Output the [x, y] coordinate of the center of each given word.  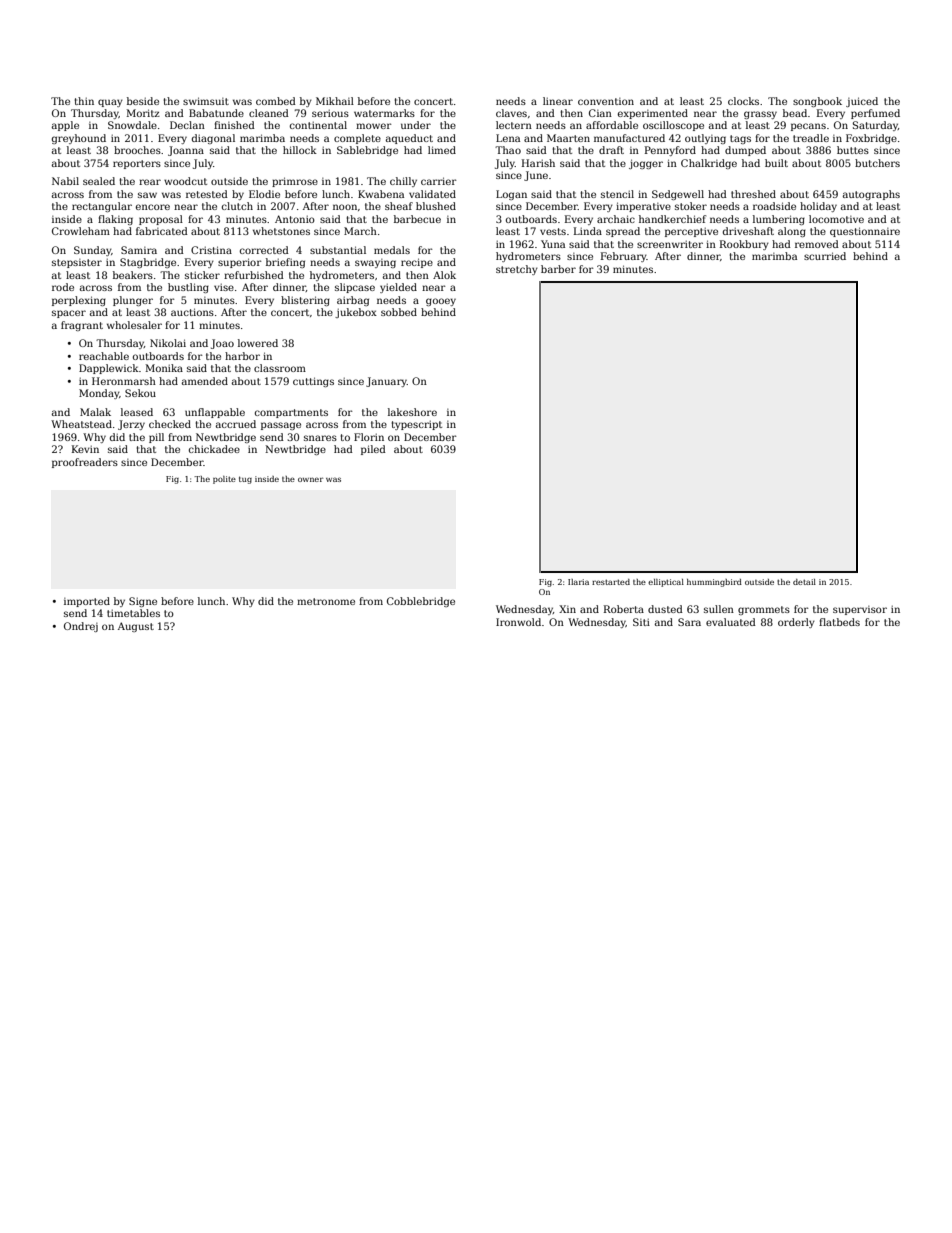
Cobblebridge [421, 602]
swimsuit [206, 101]
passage [281, 426]
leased [137, 412]
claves [511, 113]
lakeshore [412, 412]
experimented [653, 114]
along [792, 232]
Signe [143, 602]
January [386, 382]
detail [804, 582]
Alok [444, 275]
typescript [416, 425]
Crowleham [81, 231]
